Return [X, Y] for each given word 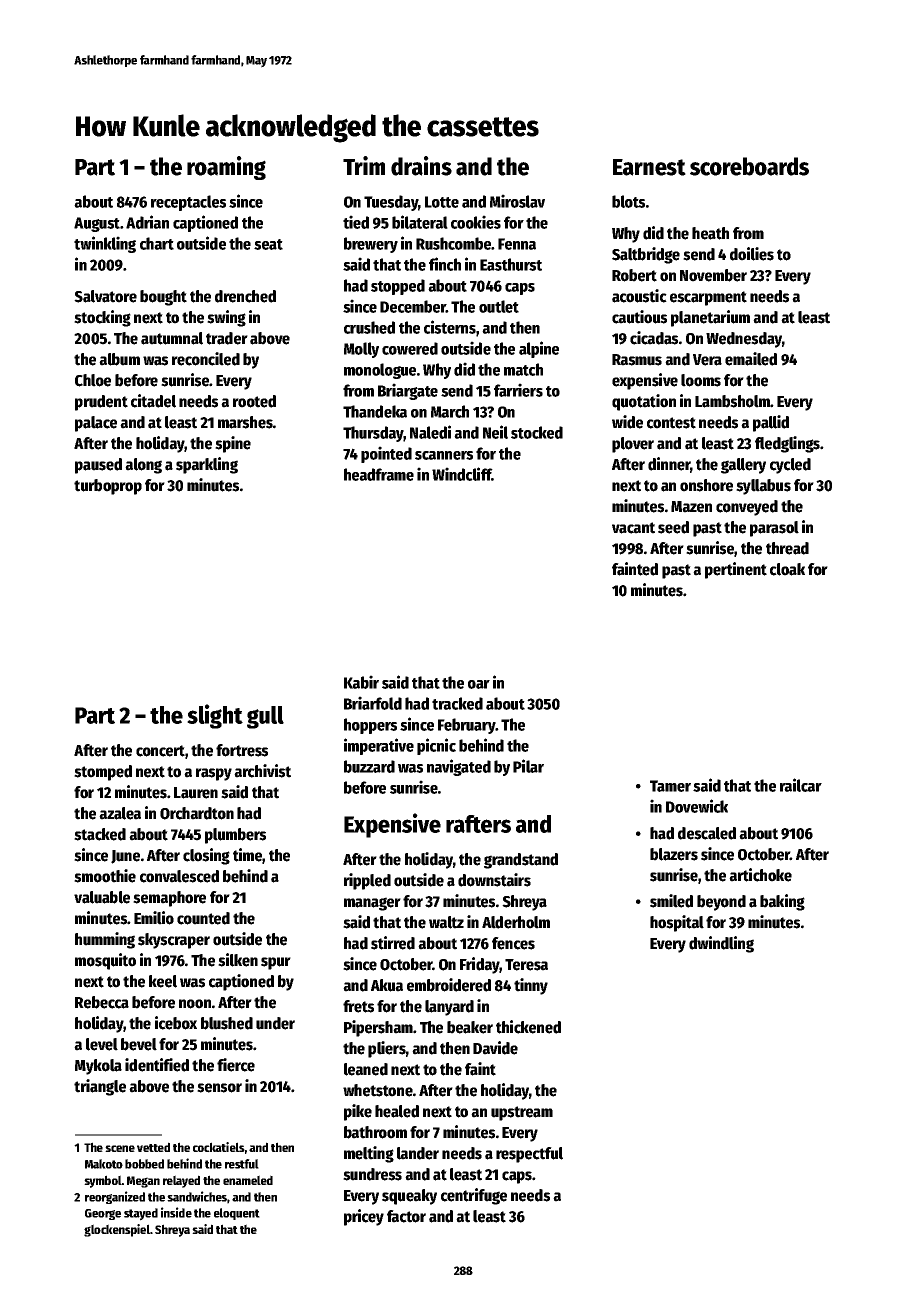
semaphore [169, 899]
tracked [457, 703]
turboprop [108, 487]
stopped [398, 287]
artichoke [760, 875]
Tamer [670, 786]
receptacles [188, 203]
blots [628, 201]
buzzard [369, 766]
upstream [522, 1113]
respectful [529, 1155]
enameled [248, 1180]
